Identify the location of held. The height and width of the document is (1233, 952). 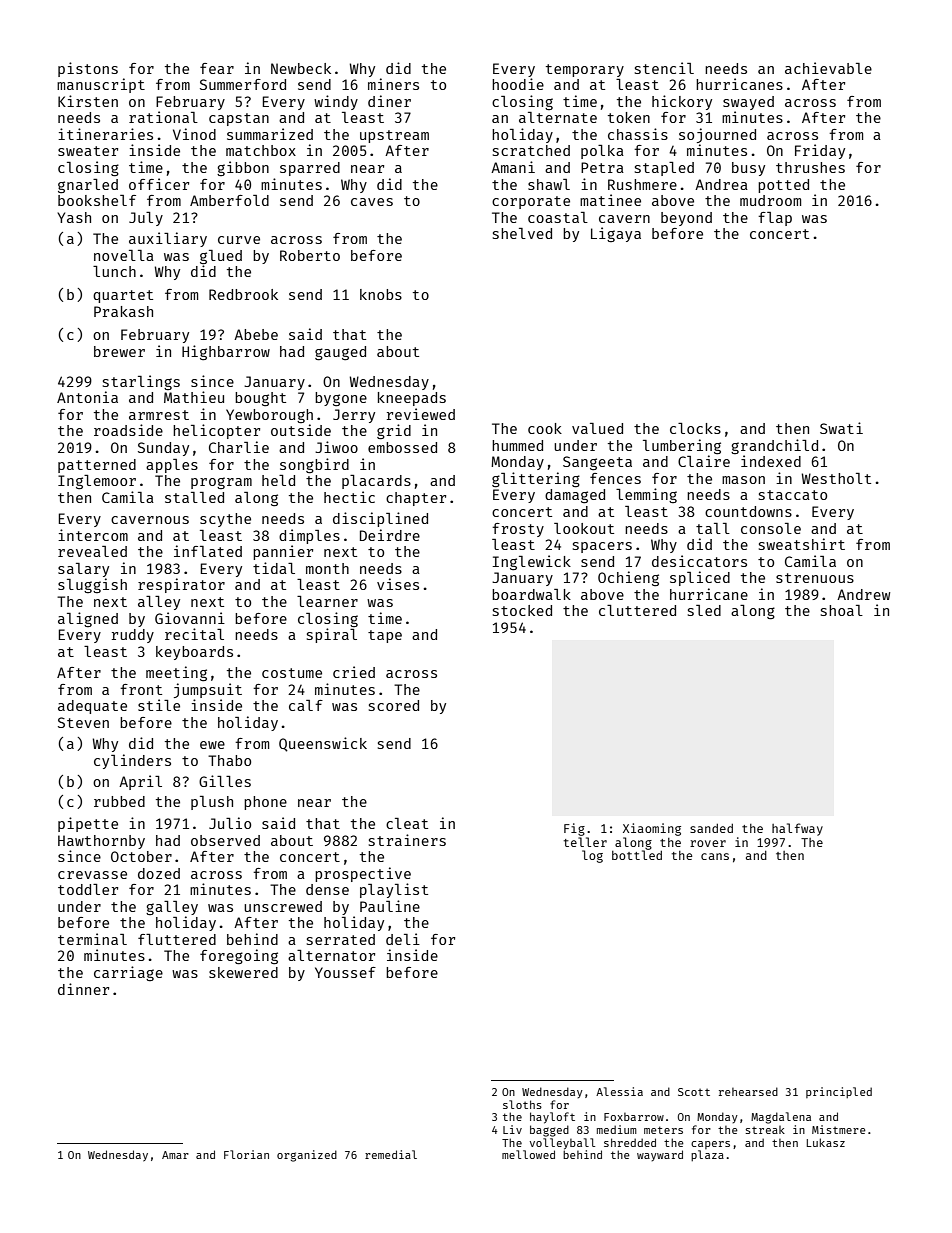
(278, 480).
